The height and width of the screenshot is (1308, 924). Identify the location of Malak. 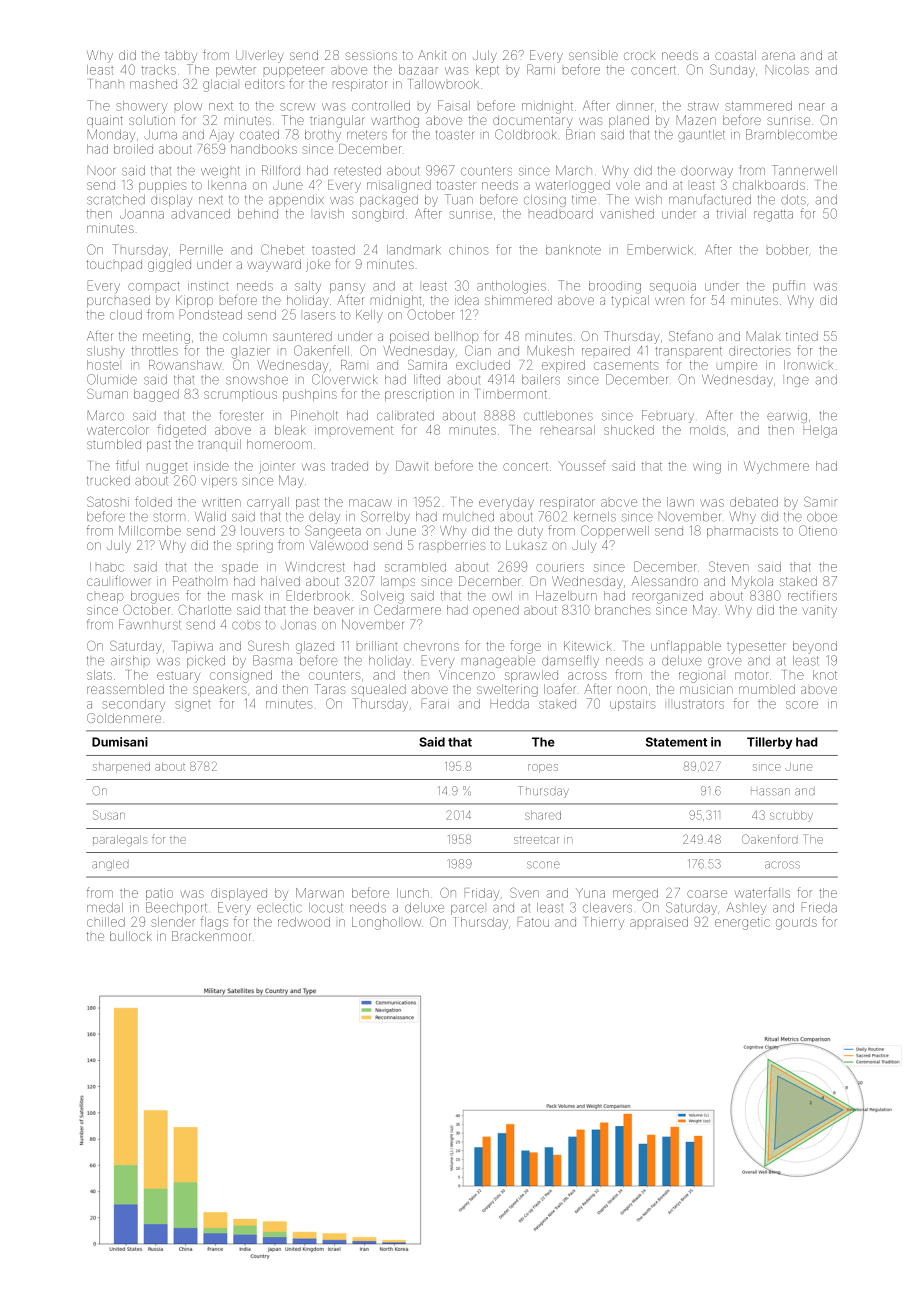
(764, 336).
